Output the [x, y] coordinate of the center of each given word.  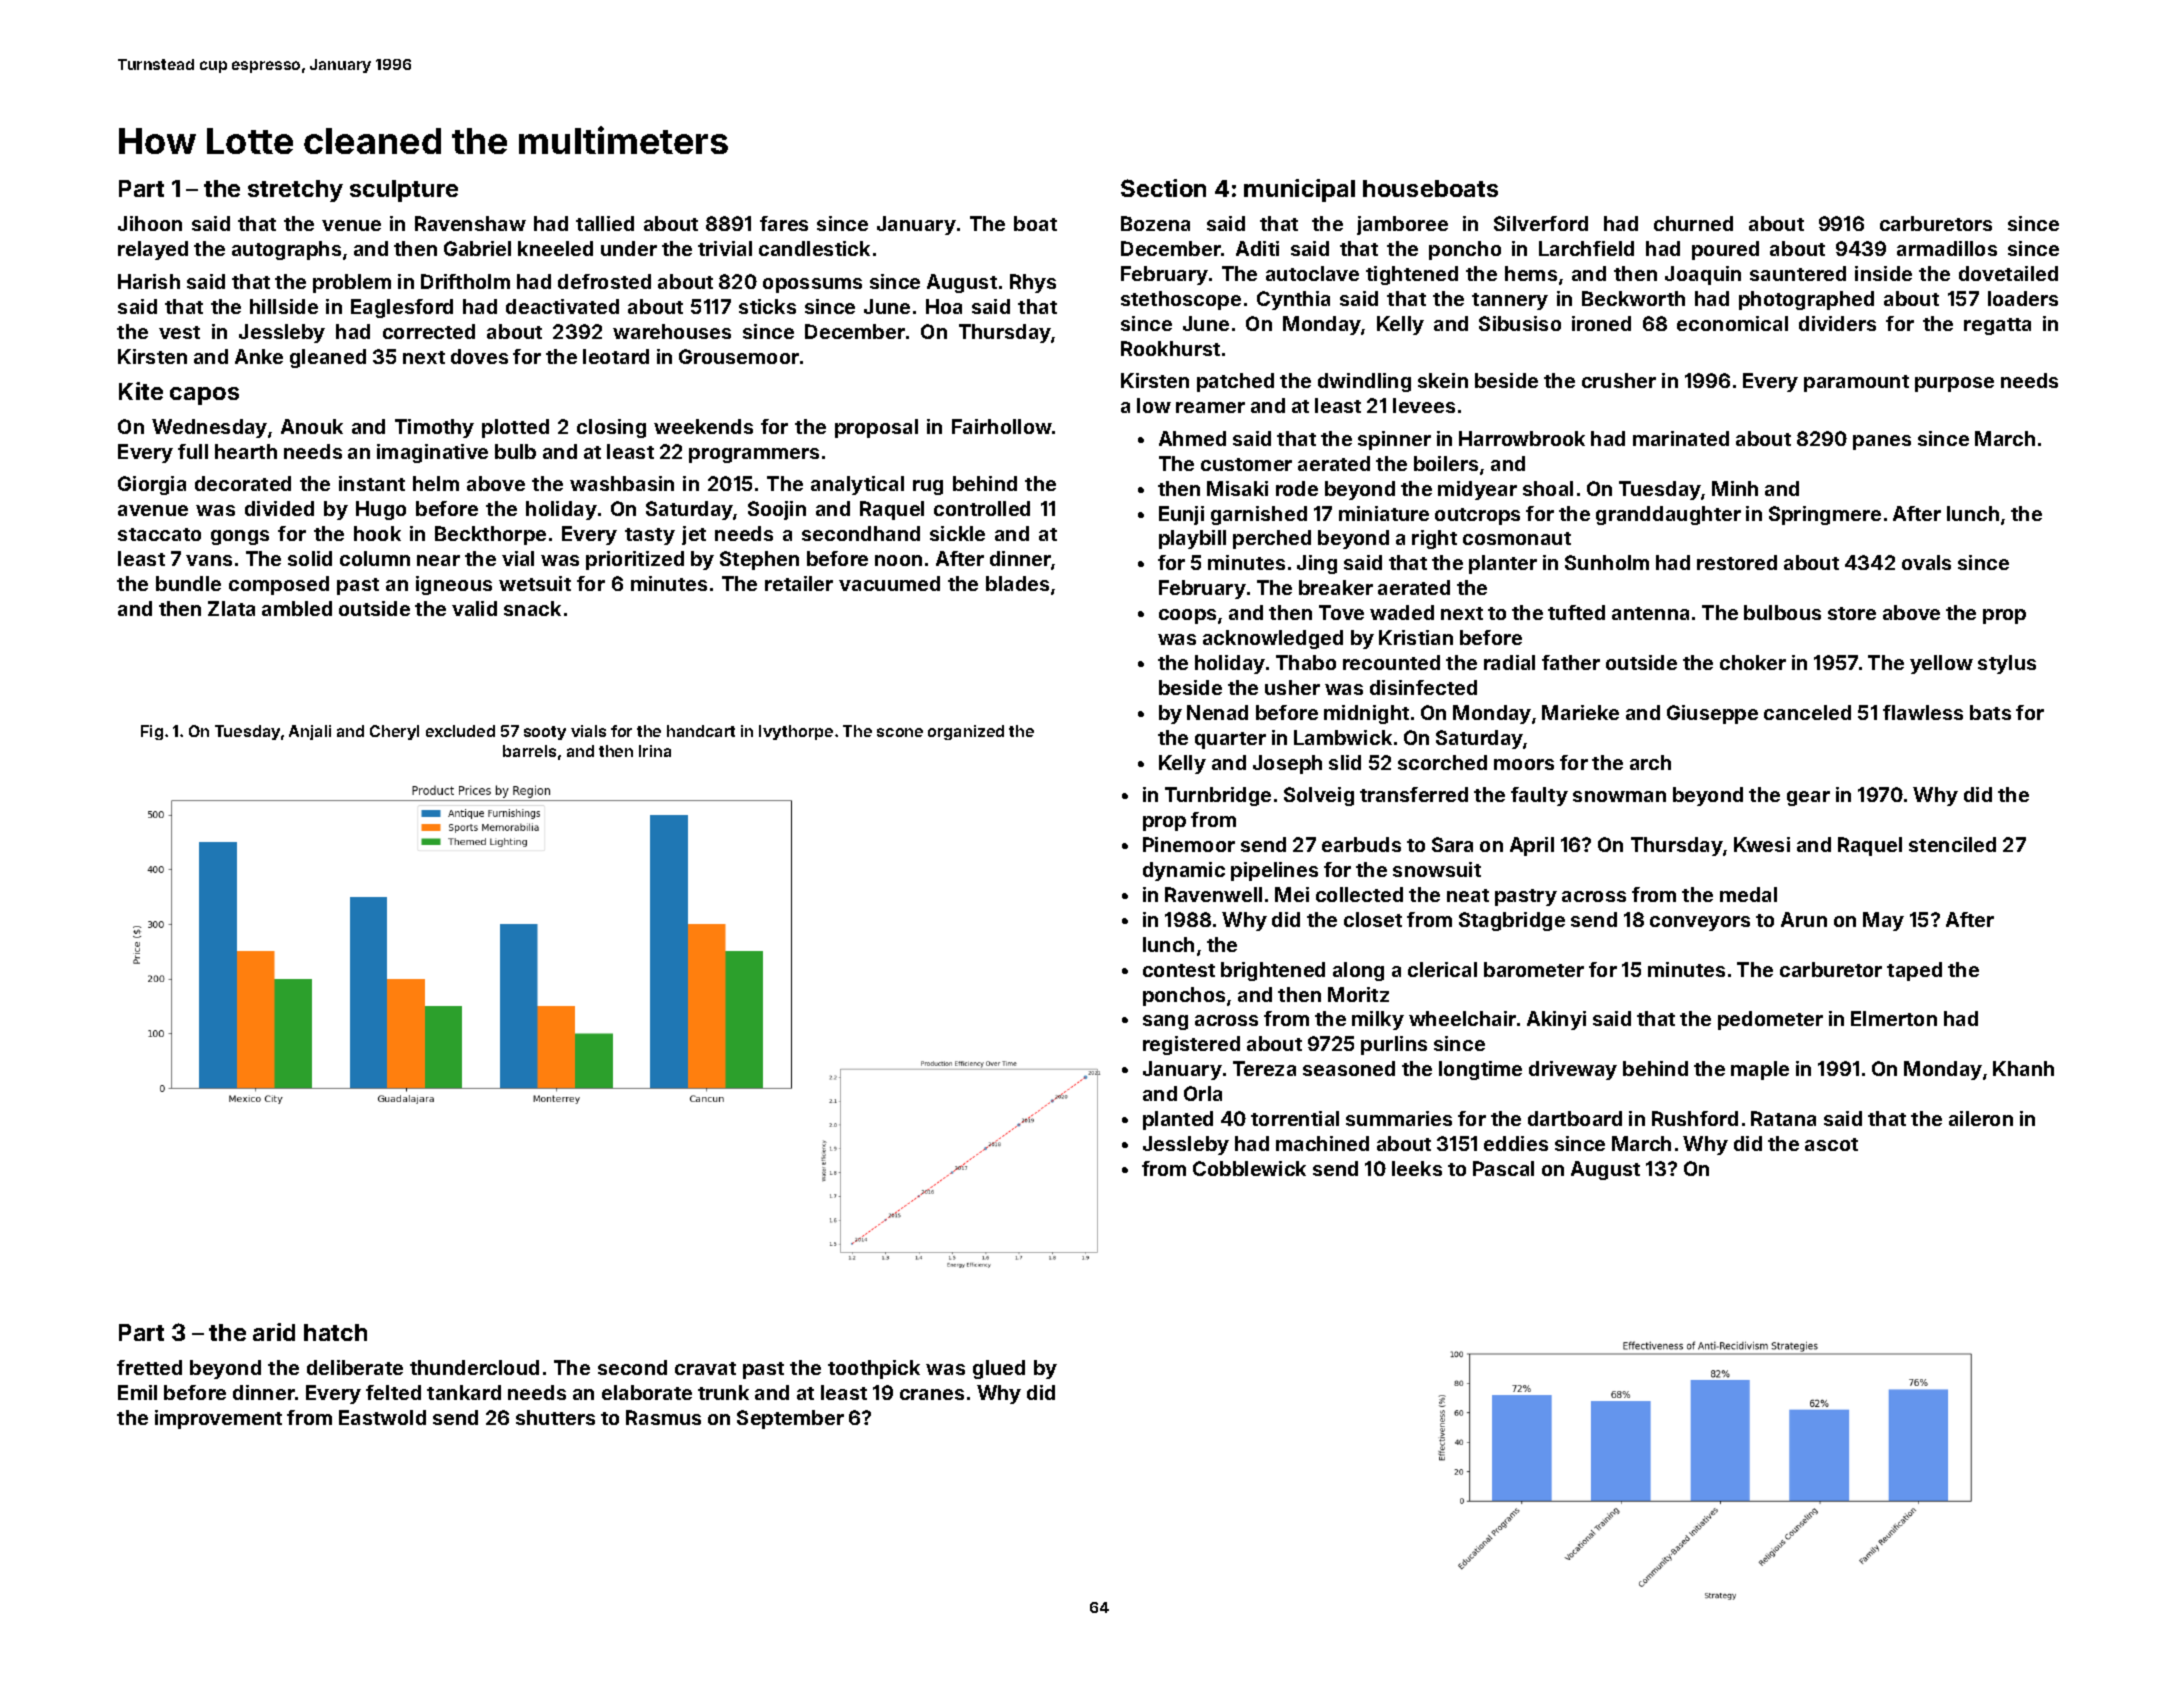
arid [274, 1332]
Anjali [310, 732]
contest [1179, 970]
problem [352, 283]
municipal [1299, 190]
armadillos [1947, 248]
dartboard [1575, 1118]
